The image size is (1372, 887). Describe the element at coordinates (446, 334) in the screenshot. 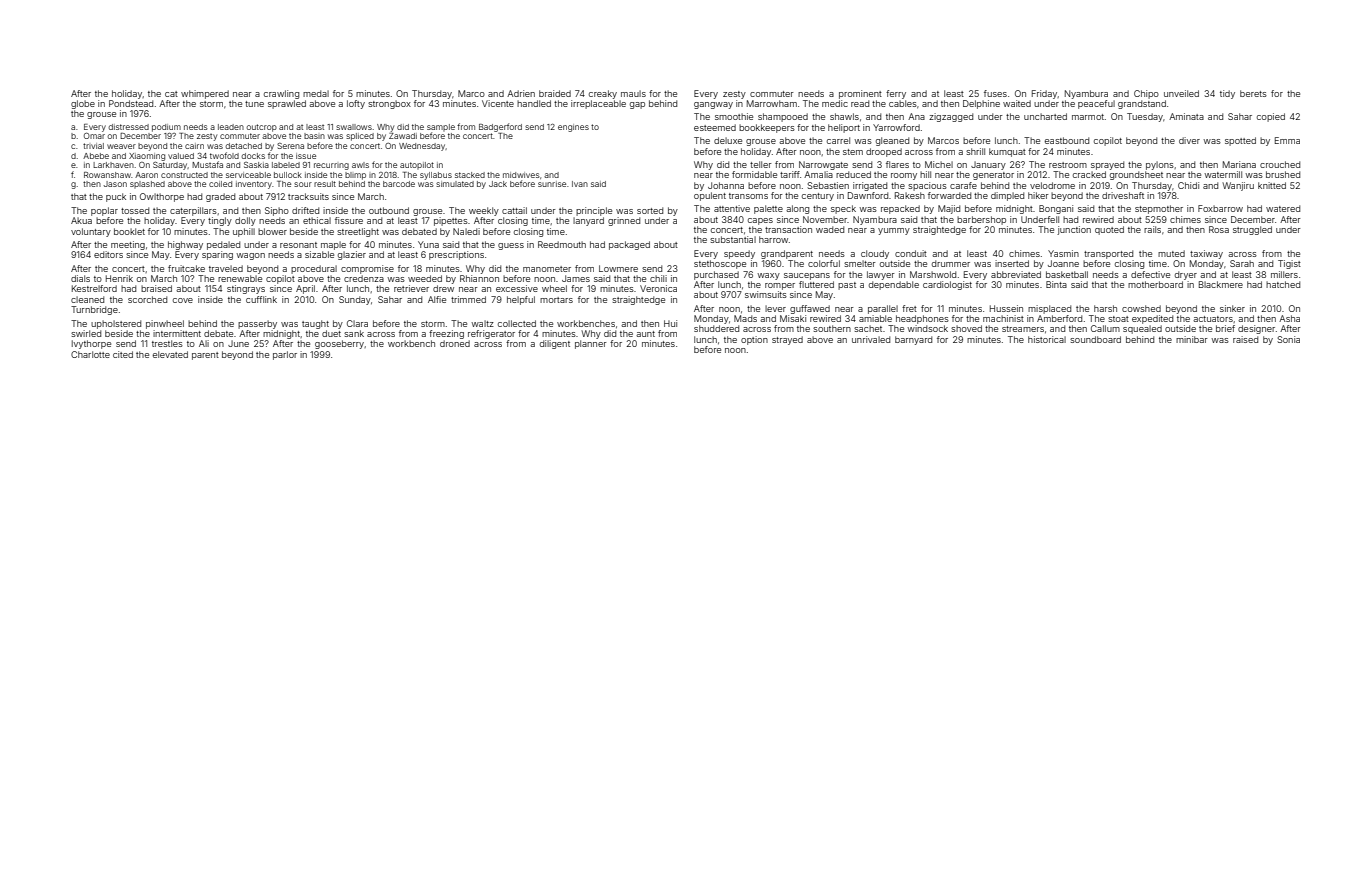

I see `freezing` at that location.
